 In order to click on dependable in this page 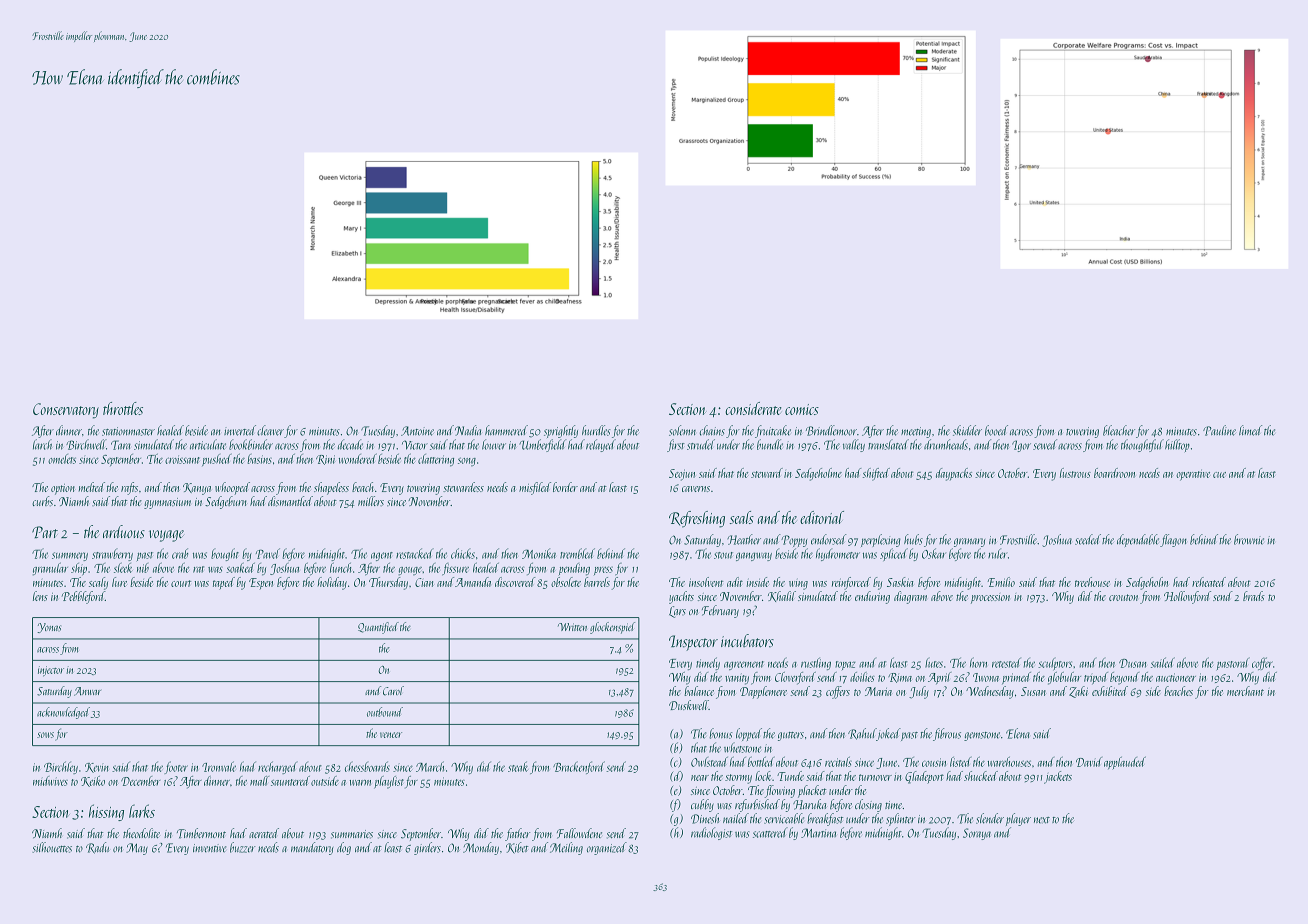, I will do `click(1138, 540)`.
